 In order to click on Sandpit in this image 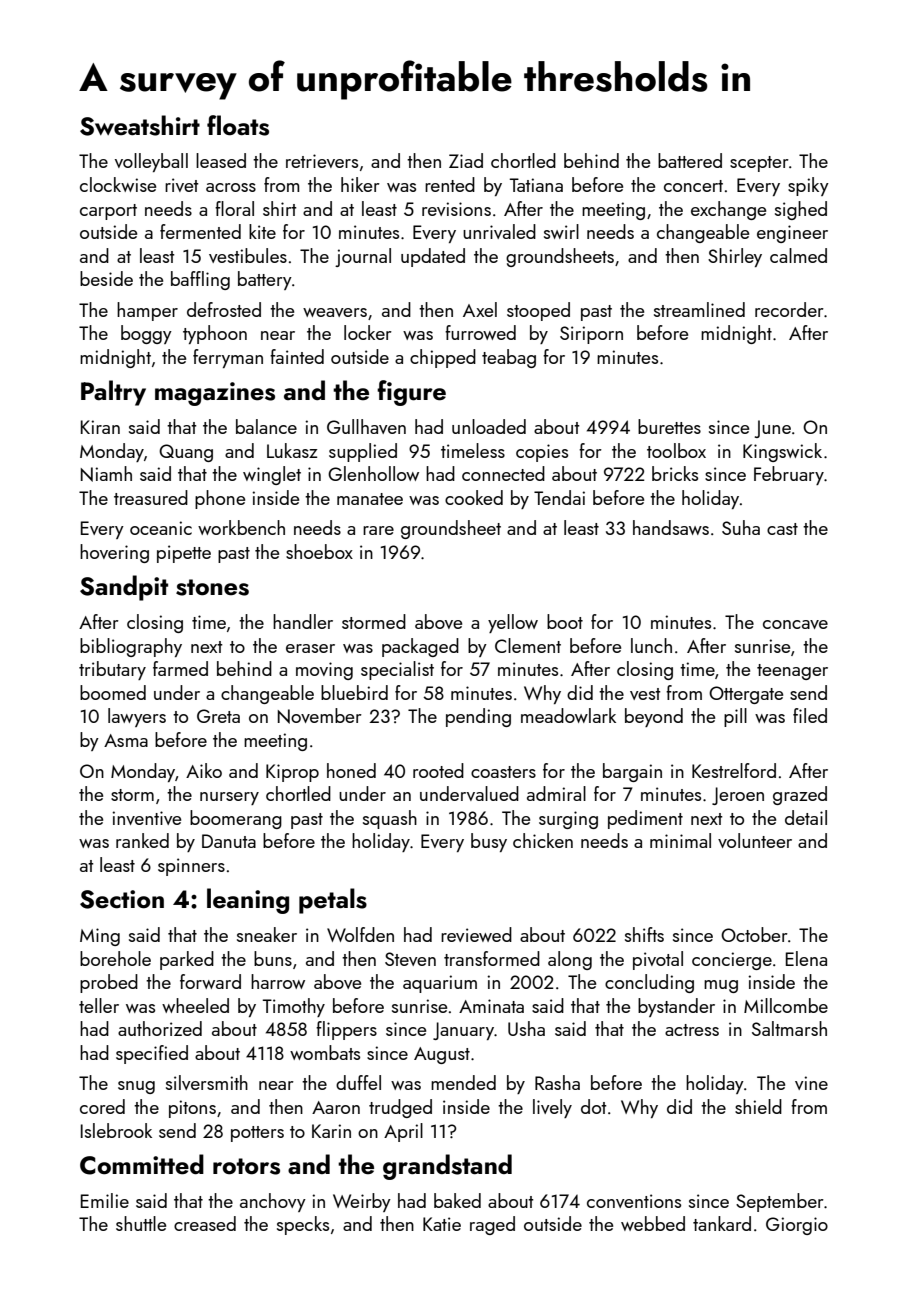, I will do `click(124, 588)`.
